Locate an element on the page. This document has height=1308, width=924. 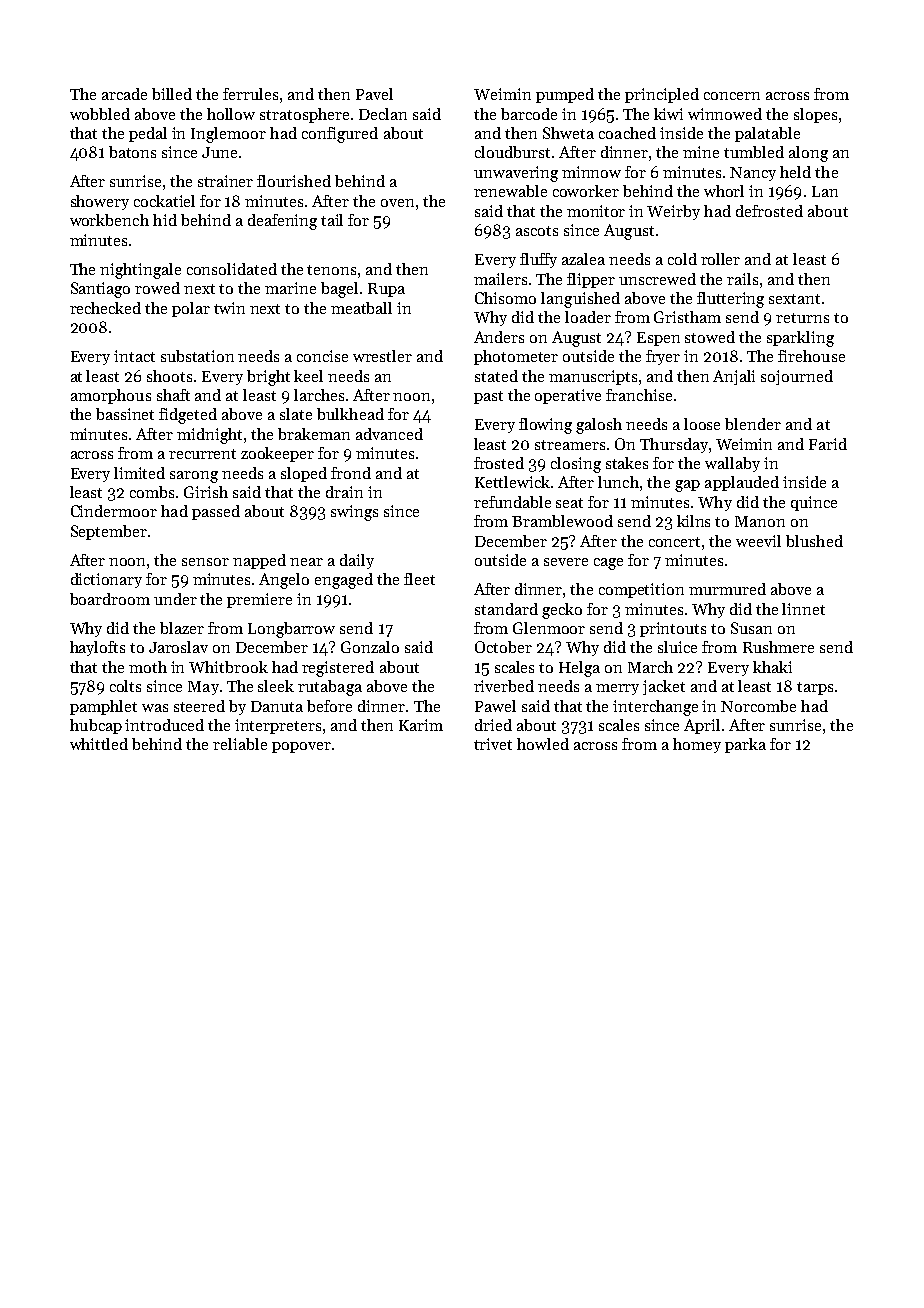
Manon is located at coordinates (760, 521).
